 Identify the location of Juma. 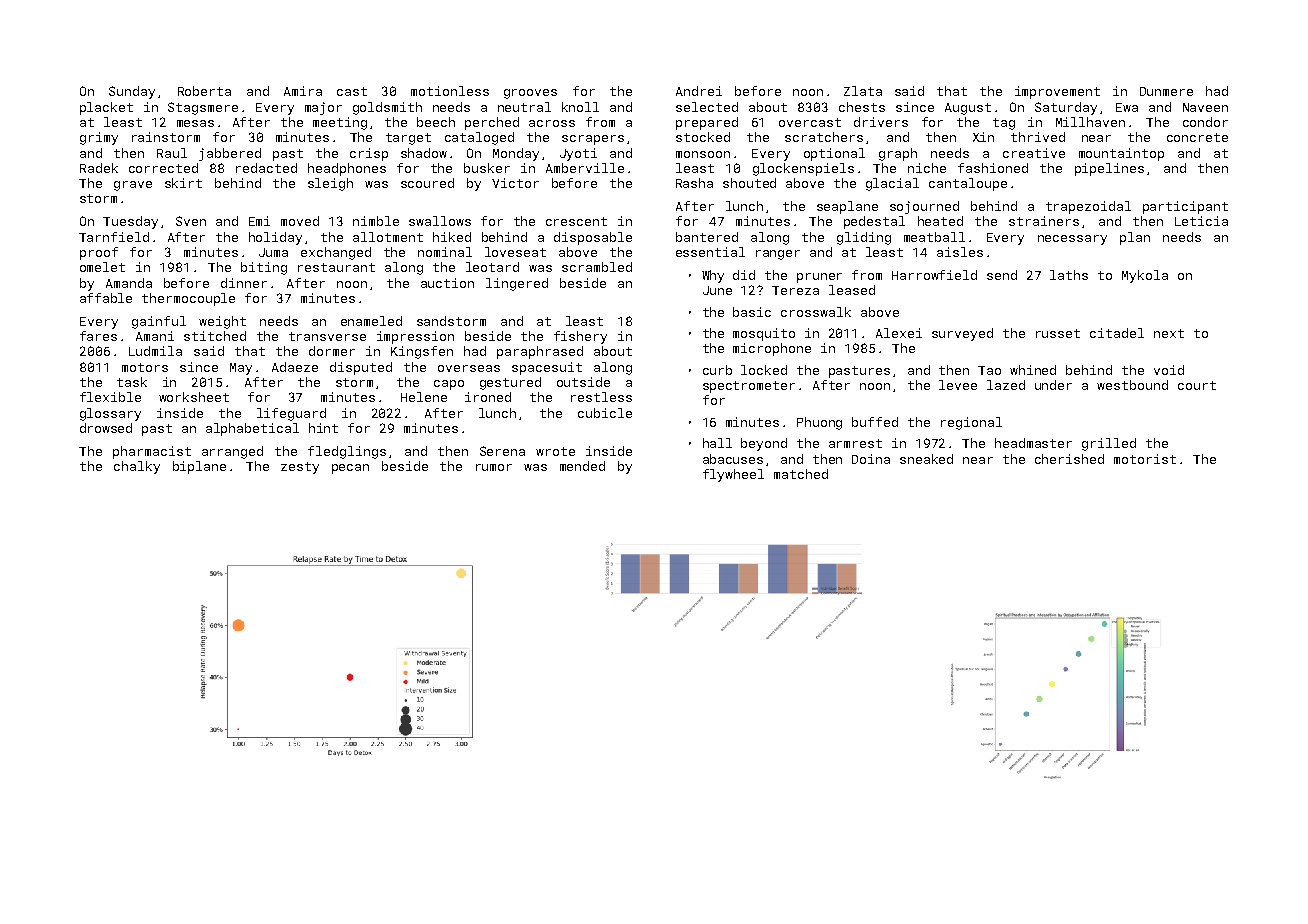
(273, 252).
